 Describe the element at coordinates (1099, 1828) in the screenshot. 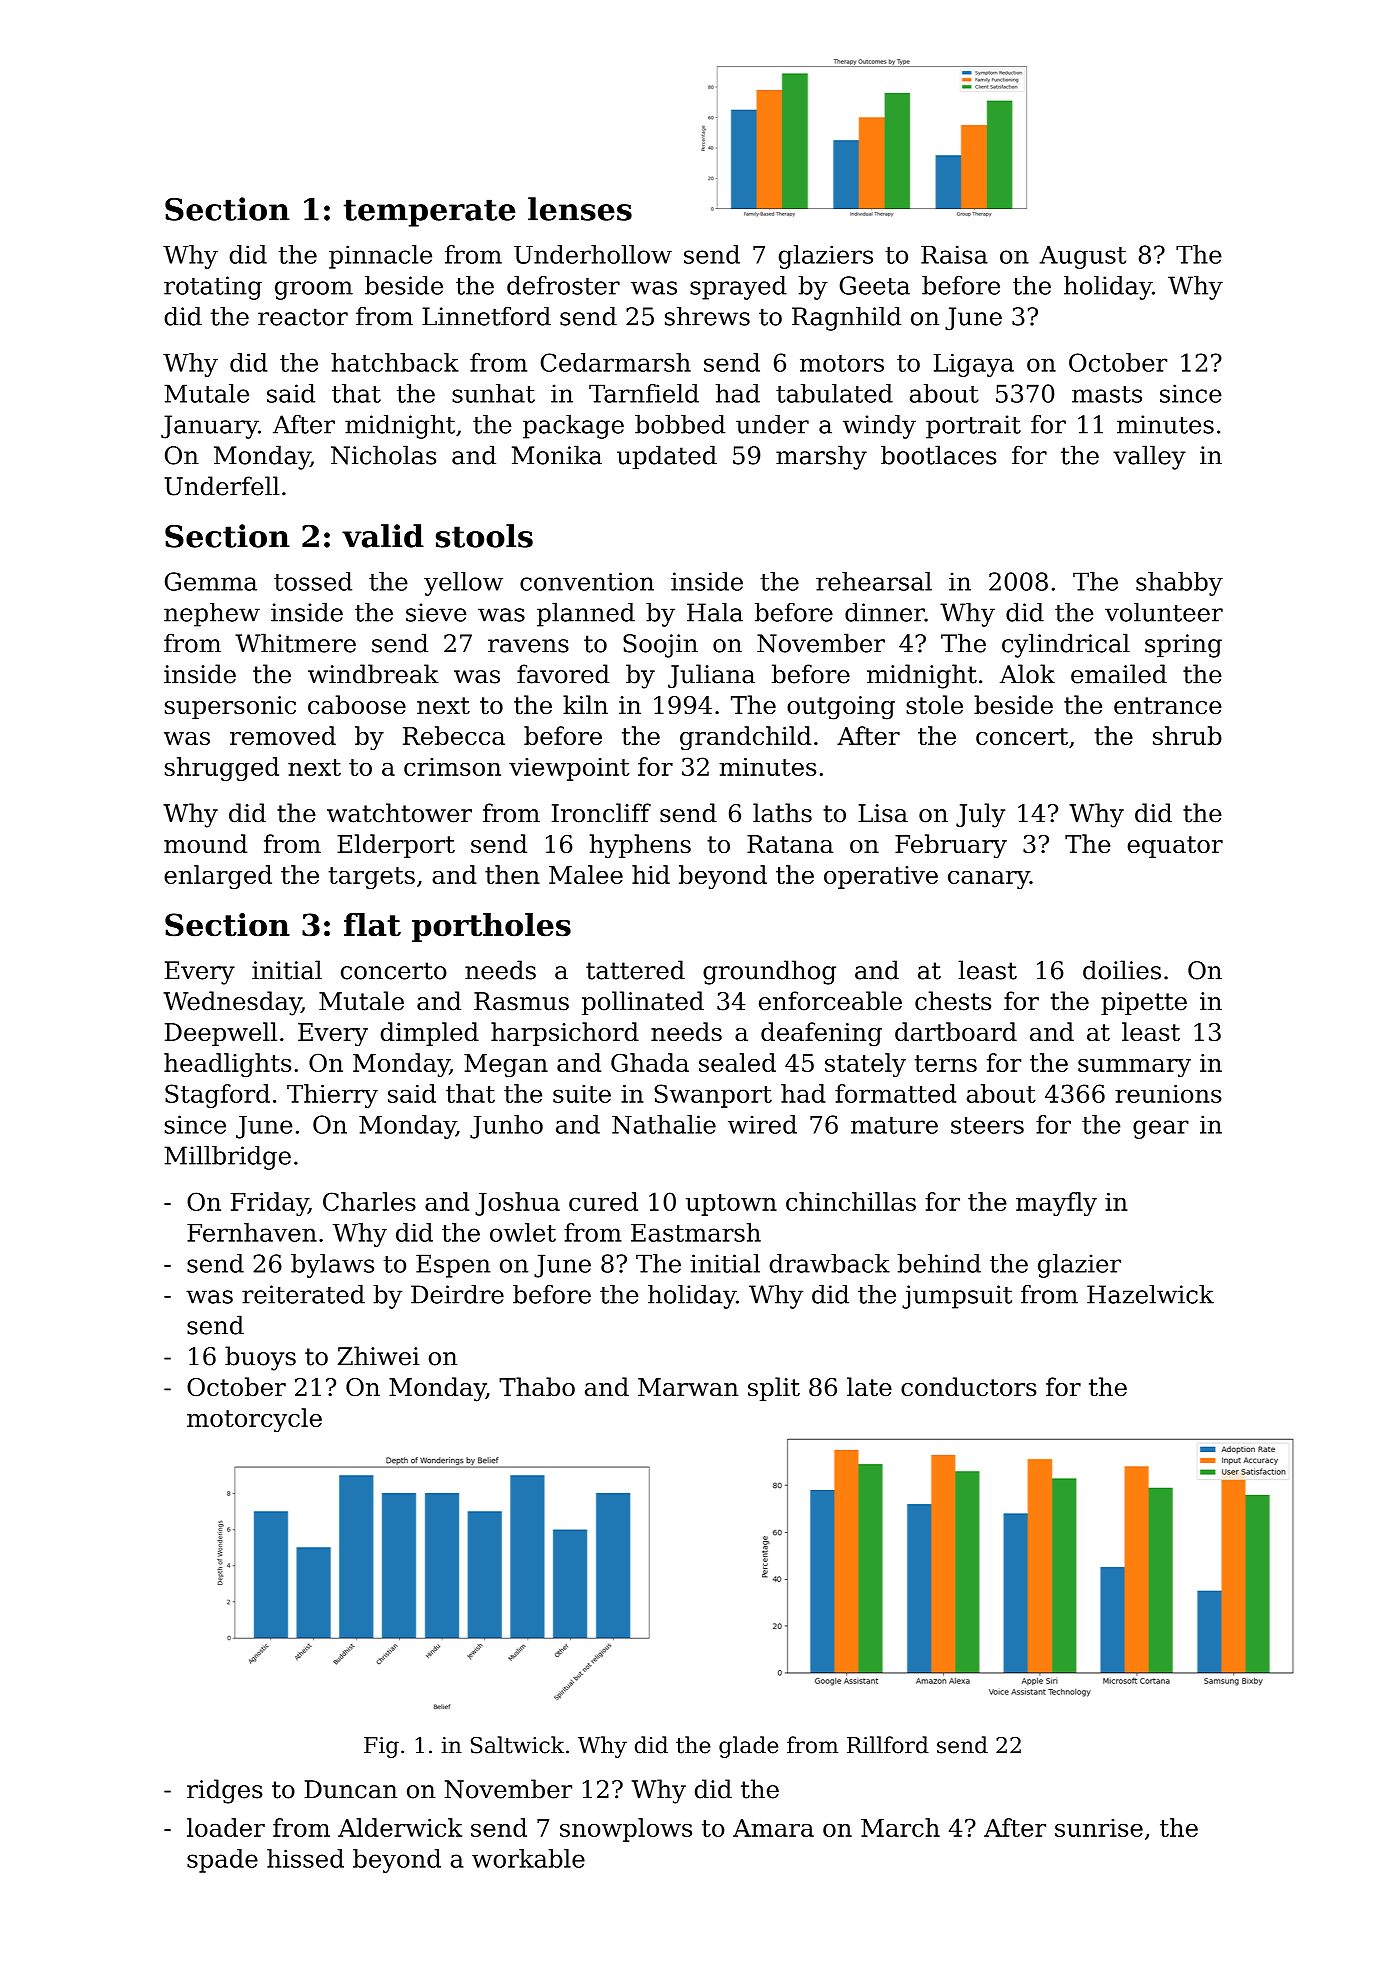

I see `sunrise` at that location.
